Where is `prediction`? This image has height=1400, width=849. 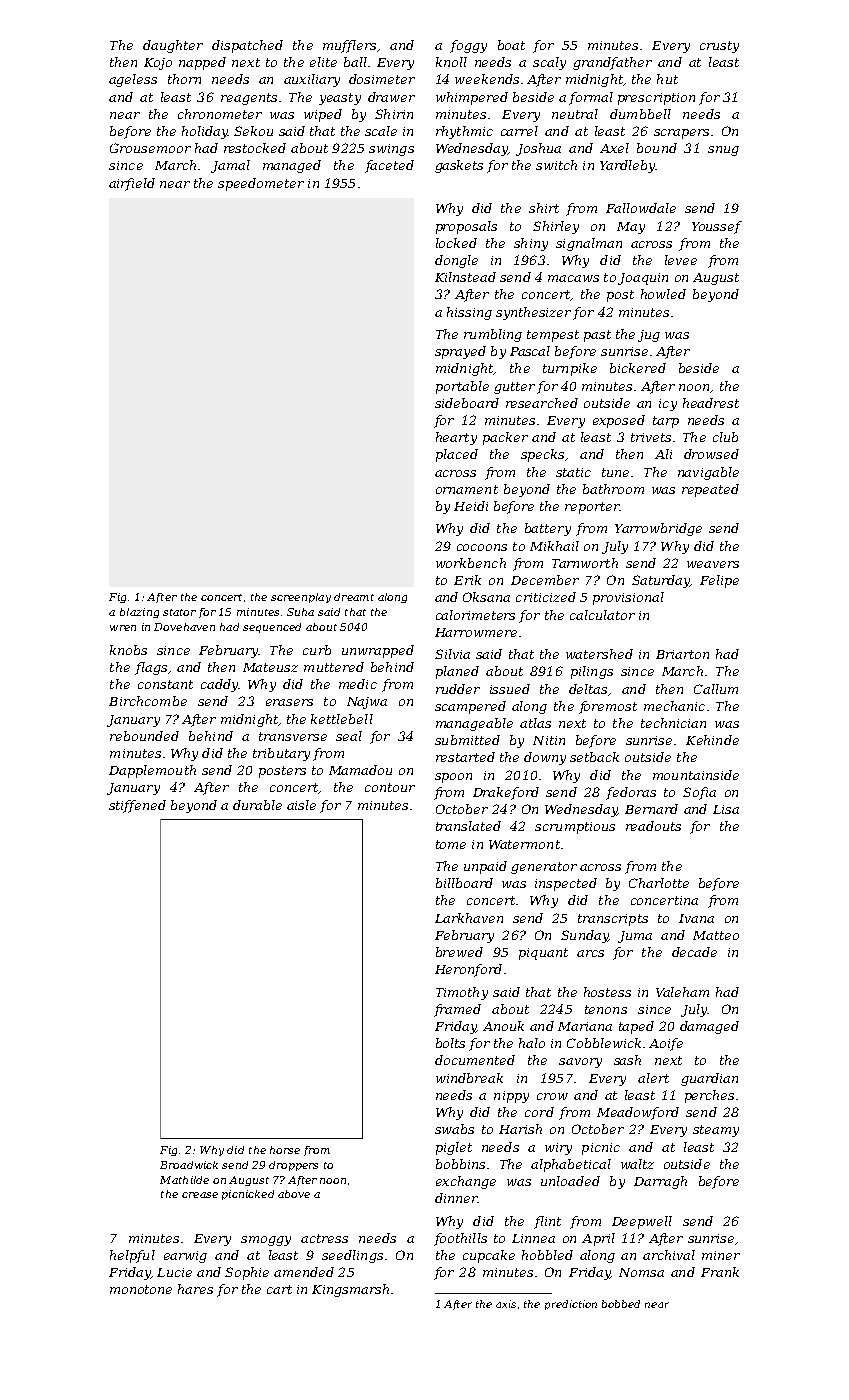
prediction is located at coordinates (571, 1305).
